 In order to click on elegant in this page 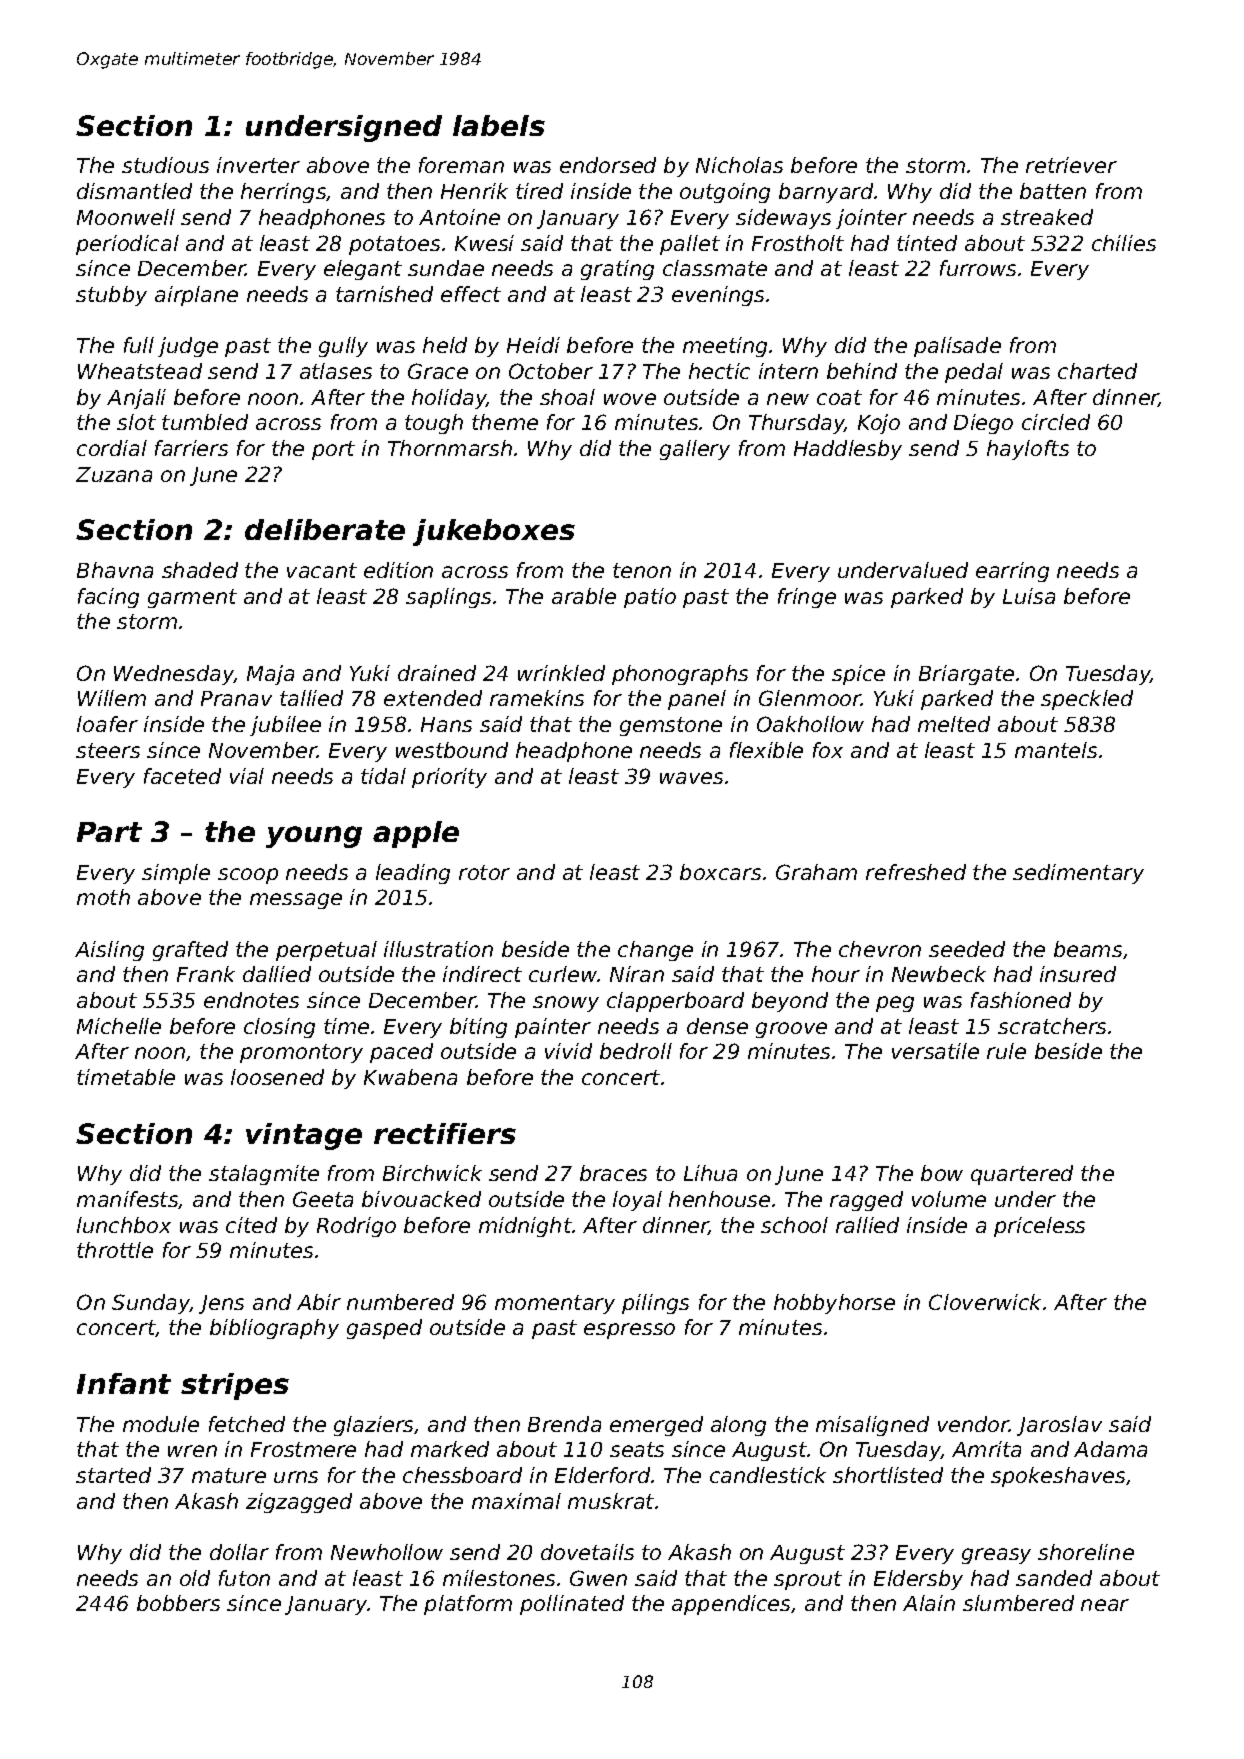, I will do `click(363, 270)`.
